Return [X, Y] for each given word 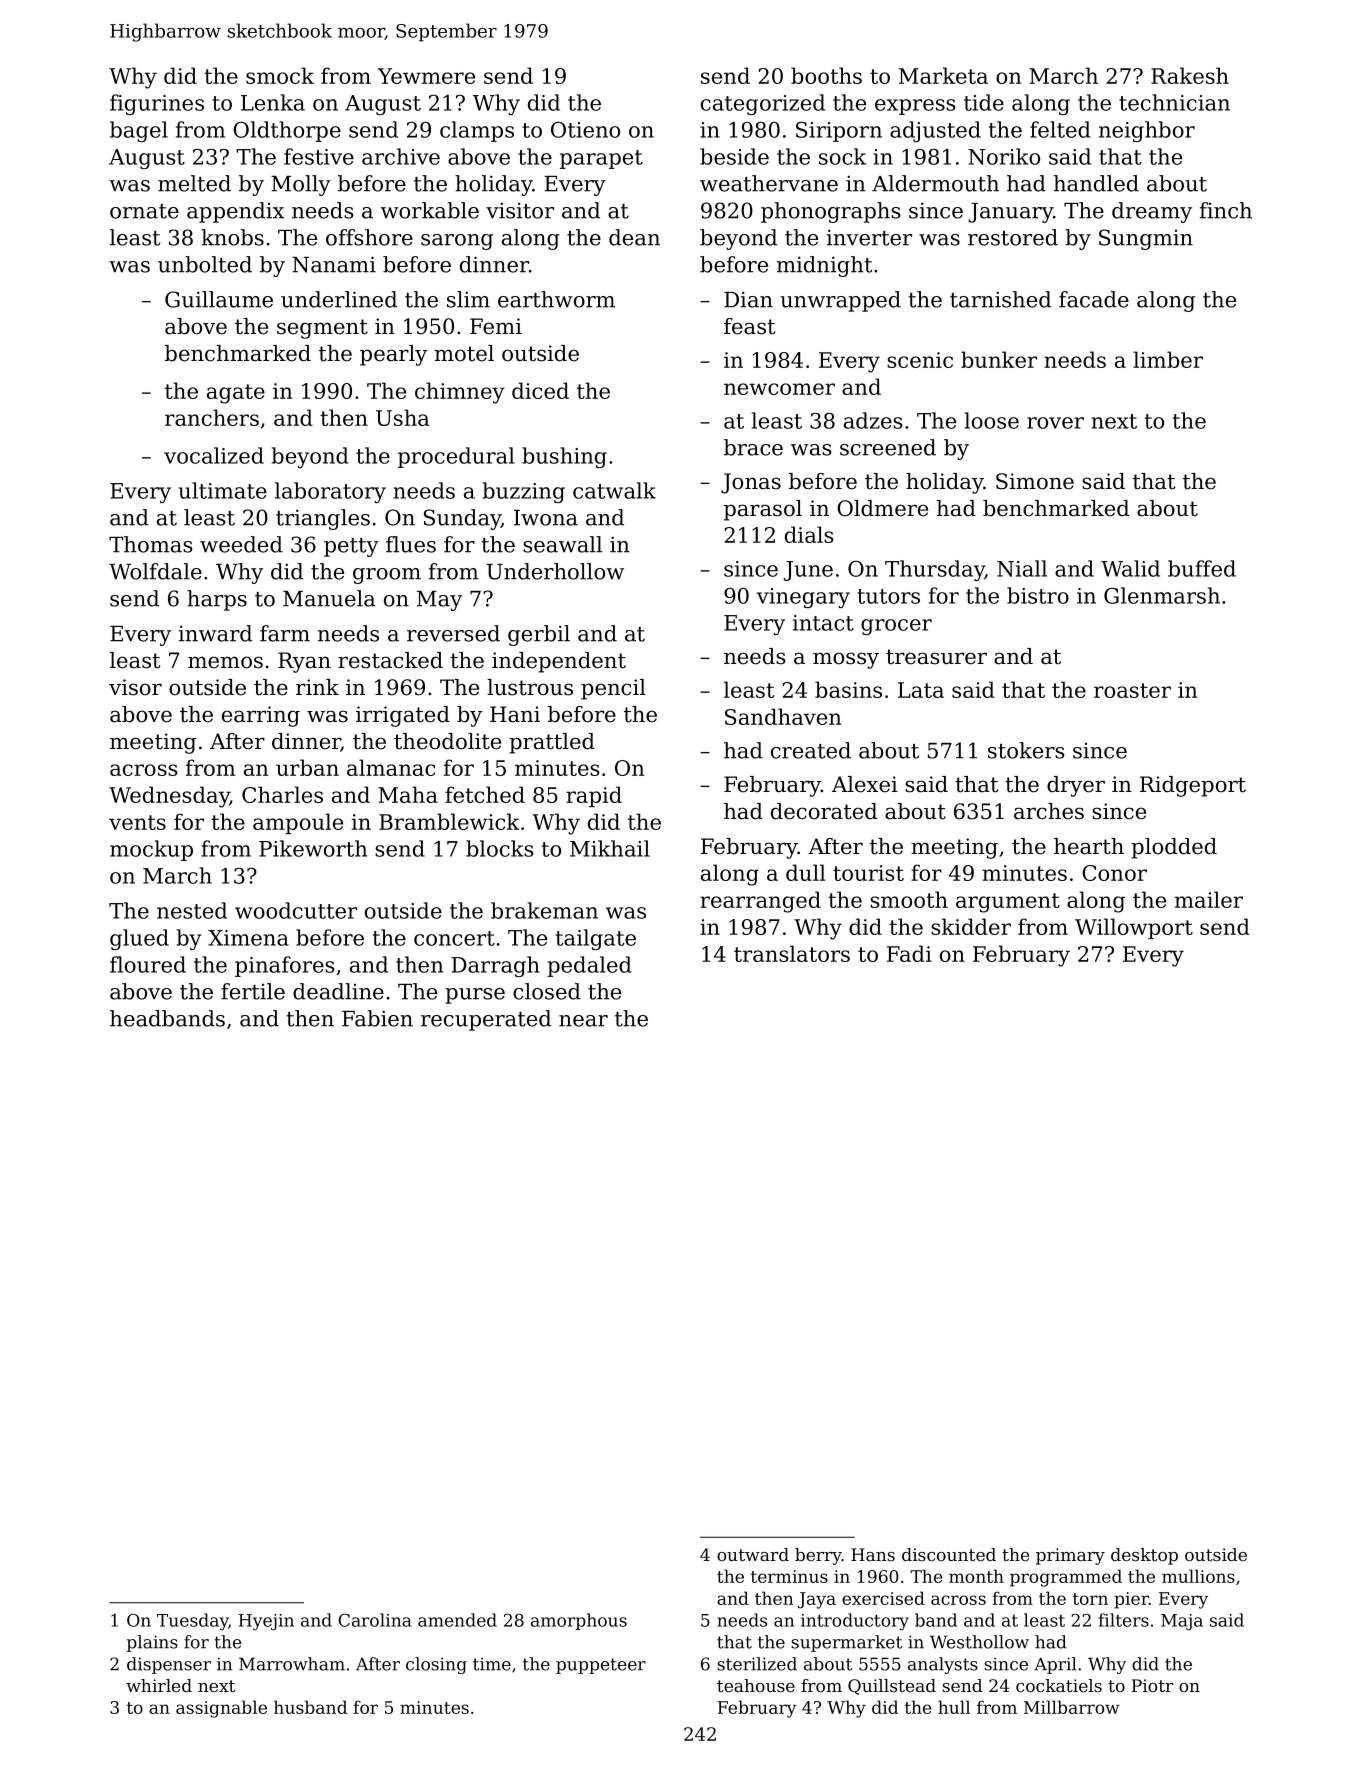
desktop [1144, 1556]
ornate [144, 211]
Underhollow [555, 571]
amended [457, 1620]
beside [734, 156]
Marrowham [292, 1664]
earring [261, 716]
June [808, 571]
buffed [1202, 568]
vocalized [214, 455]
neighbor [1147, 131]
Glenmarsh [1162, 595]
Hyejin [266, 1622]
